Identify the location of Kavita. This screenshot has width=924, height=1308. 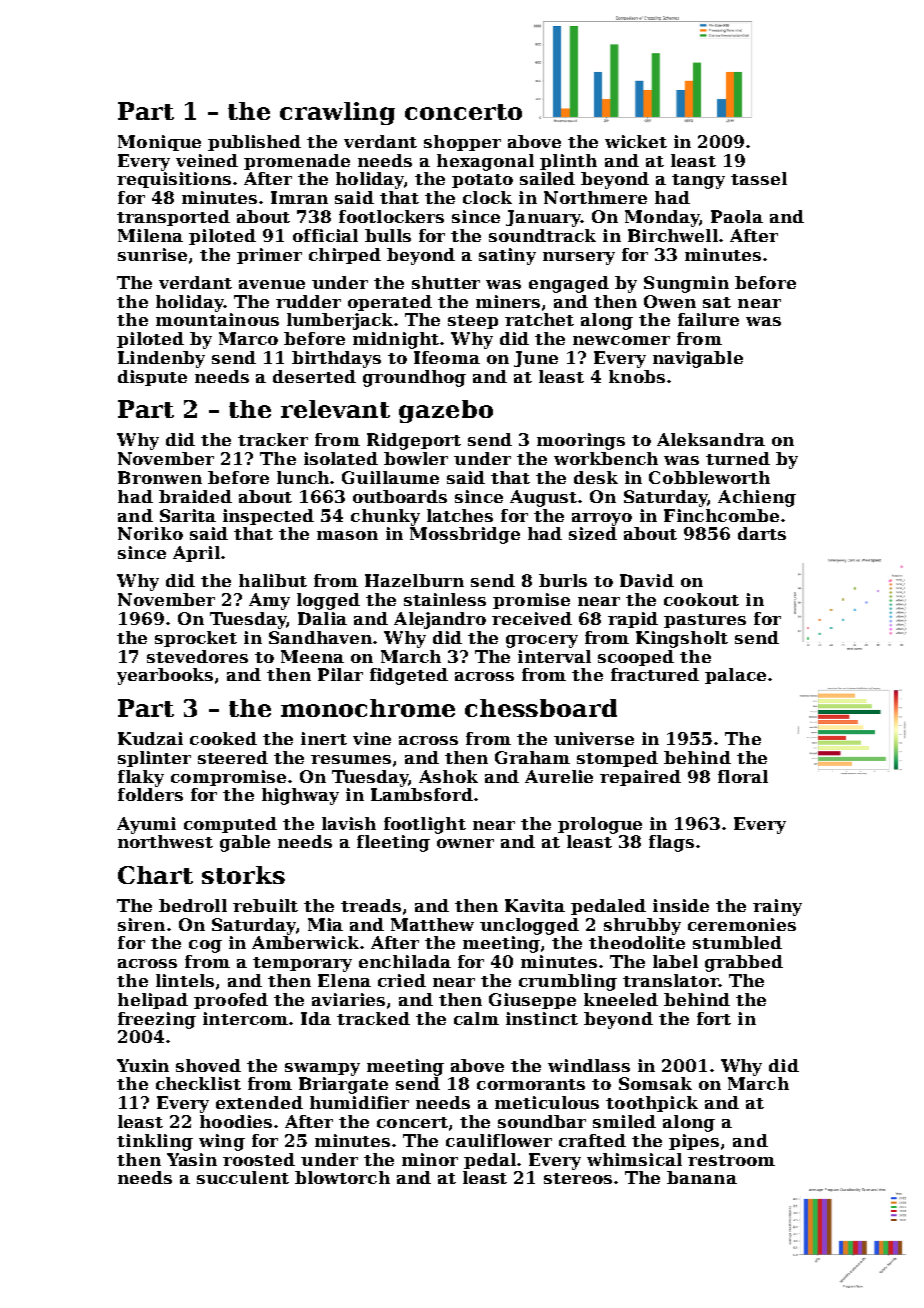
(535, 905).
